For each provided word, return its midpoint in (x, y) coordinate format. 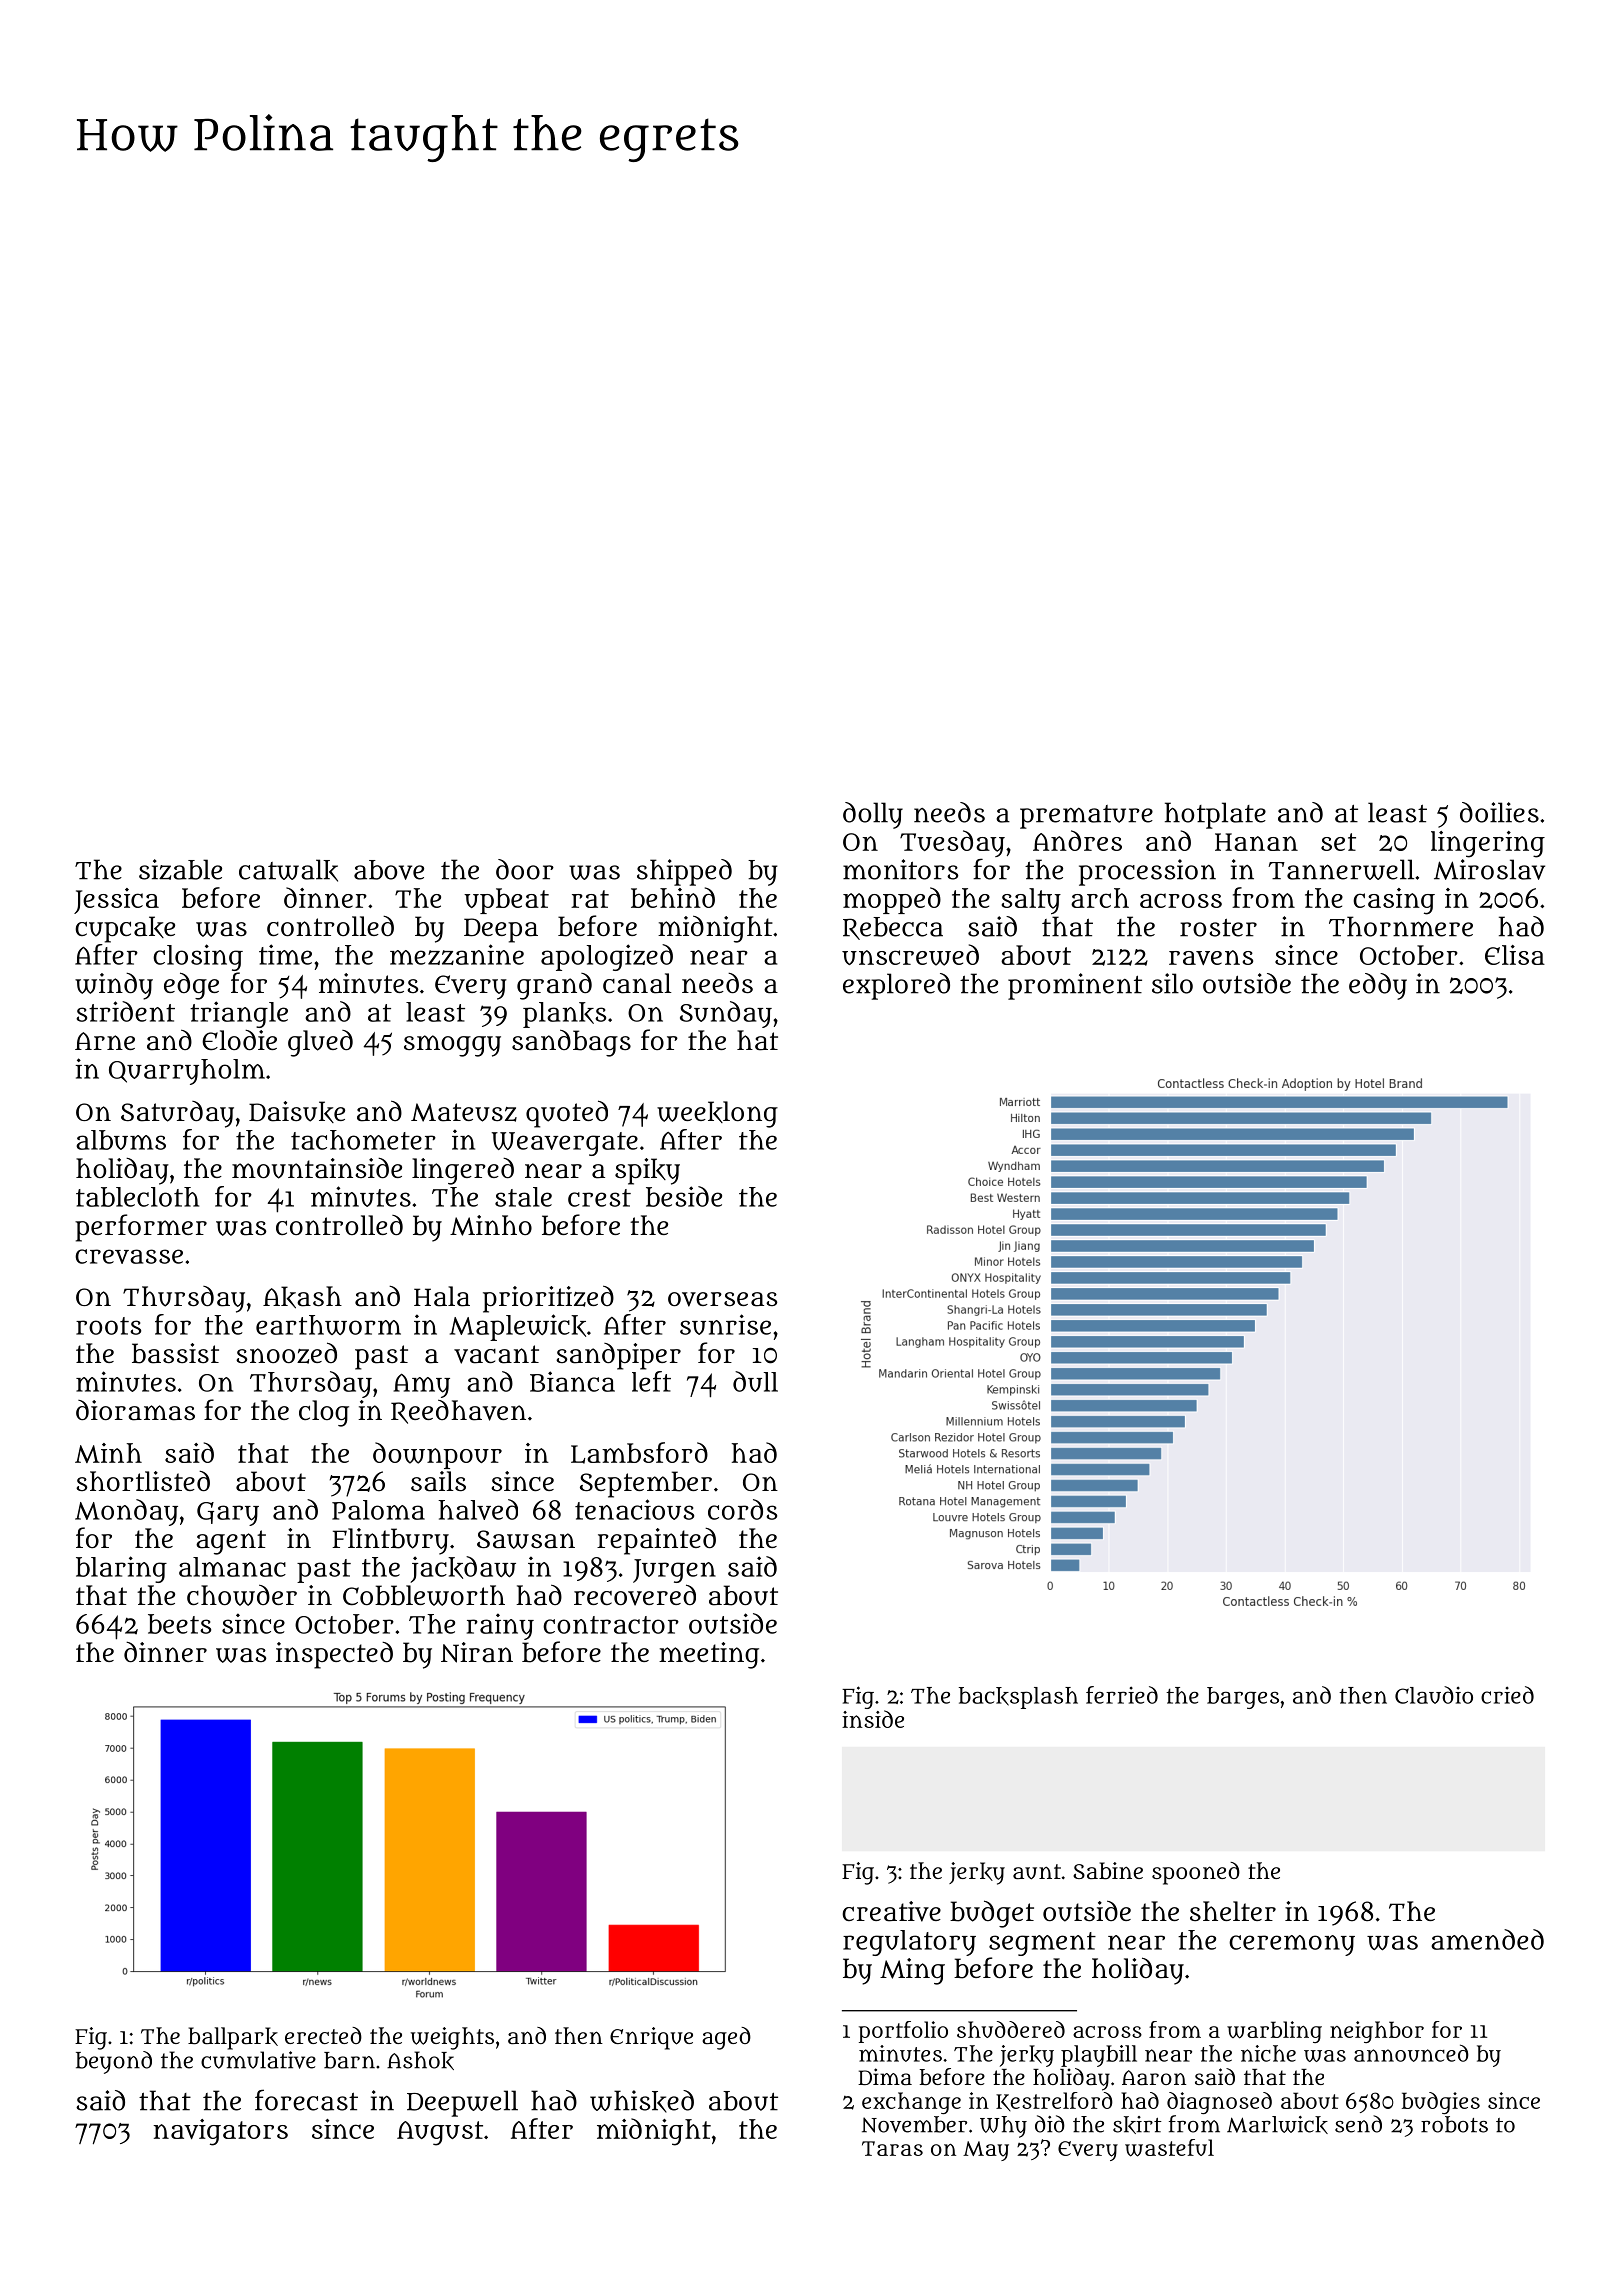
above (389, 870)
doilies (1499, 812)
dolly (873, 815)
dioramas (135, 1410)
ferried (1122, 1695)
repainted (656, 1541)
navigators (220, 2132)
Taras (892, 2148)
